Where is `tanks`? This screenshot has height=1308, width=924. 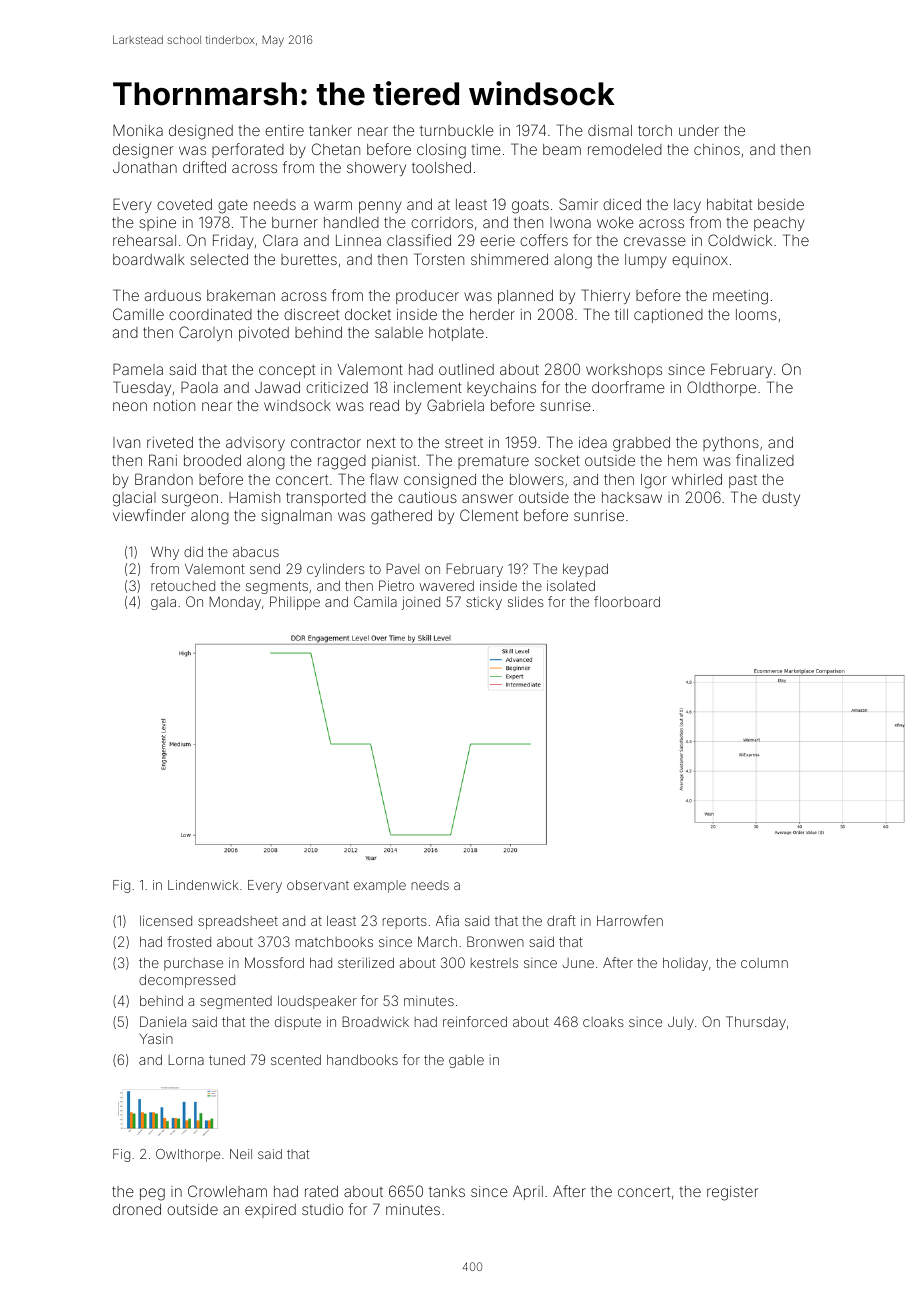
tanks is located at coordinates (447, 1191).
